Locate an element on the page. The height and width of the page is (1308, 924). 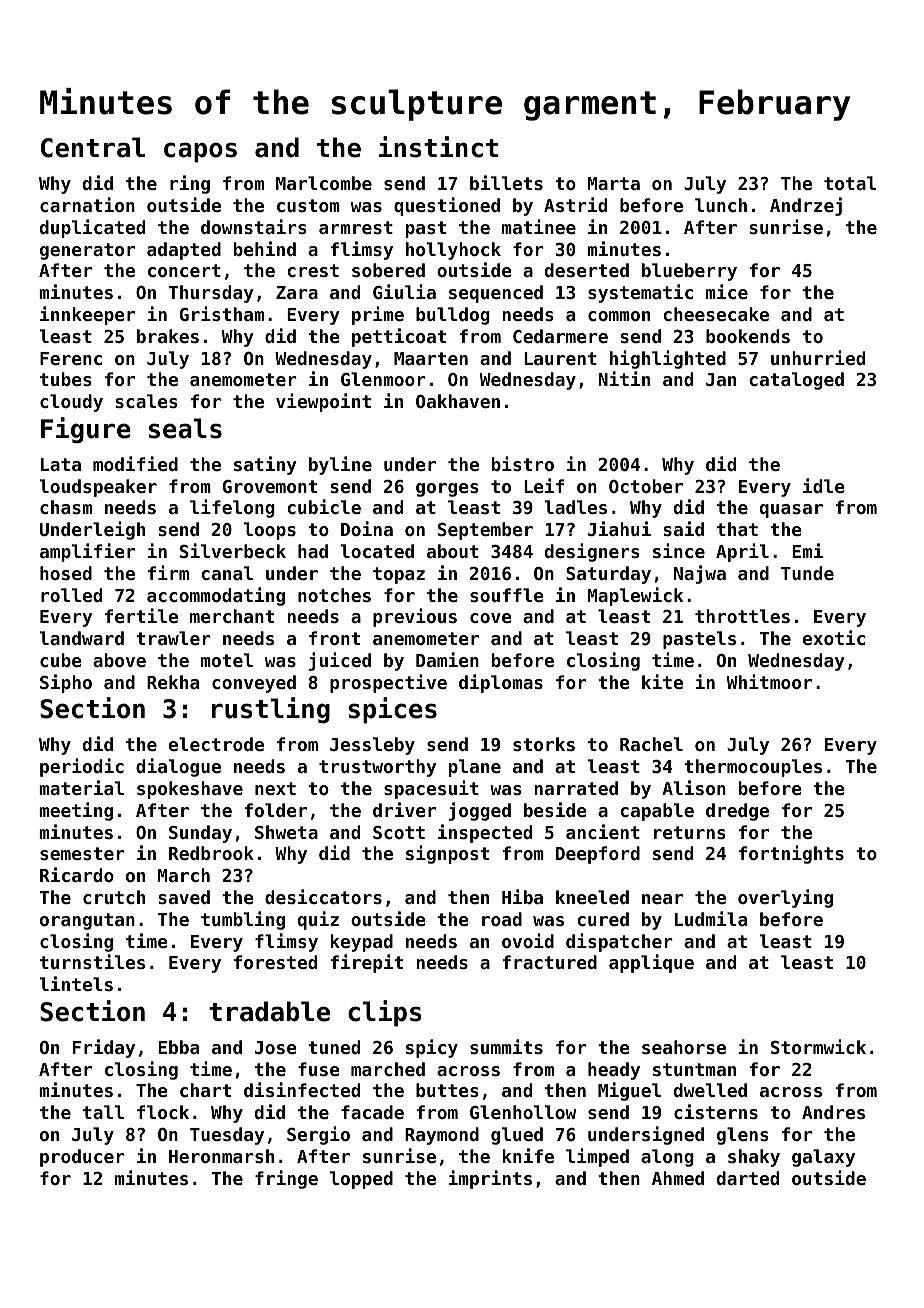
landward is located at coordinates (82, 638).
